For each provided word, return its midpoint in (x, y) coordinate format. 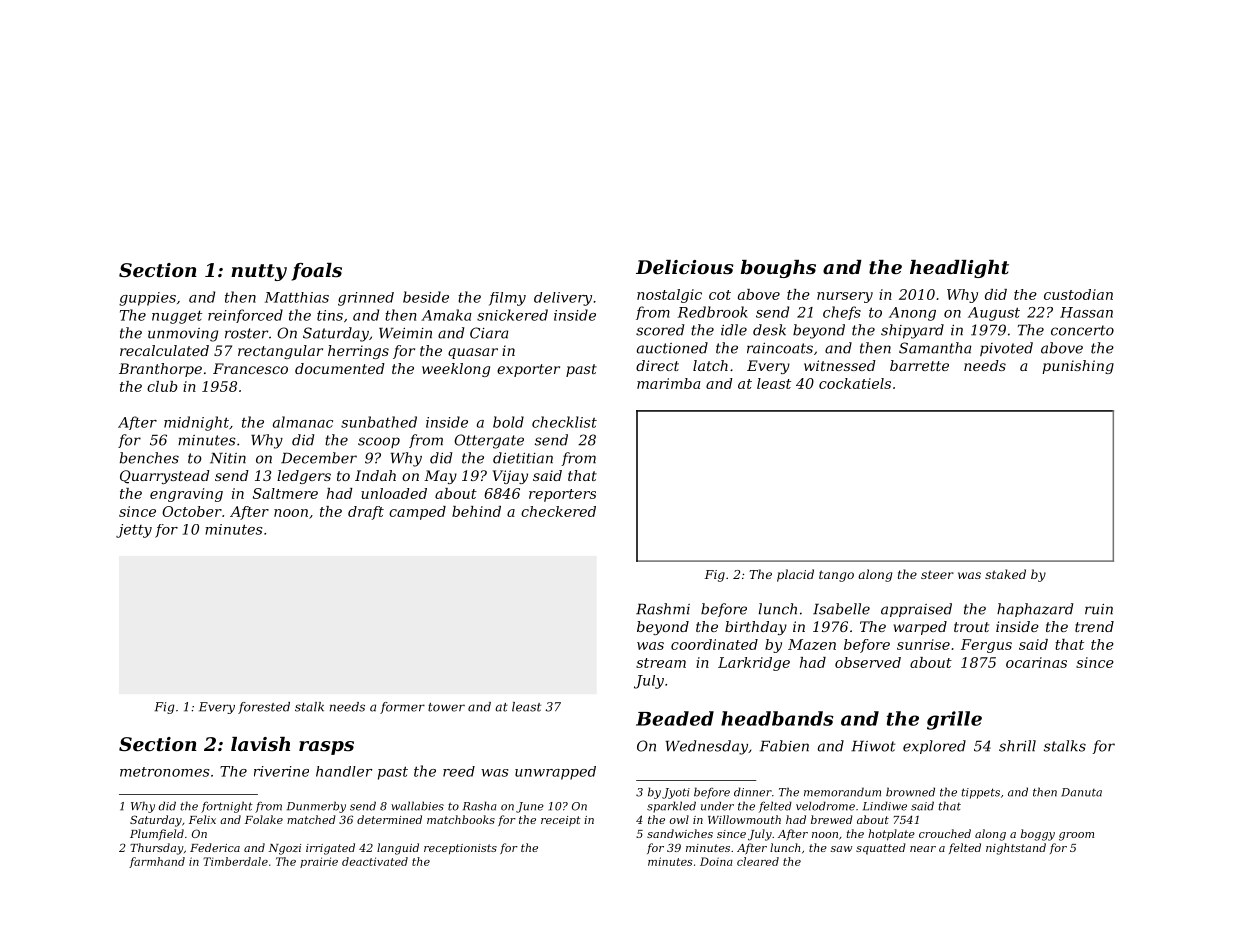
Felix (202, 819)
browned (910, 792)
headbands (777, 718)
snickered (512, 315)
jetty (134, 531)
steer (937, 574)
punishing (1078, 367)
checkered (558, 511)
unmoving (183, 335)
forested (264, 708)
